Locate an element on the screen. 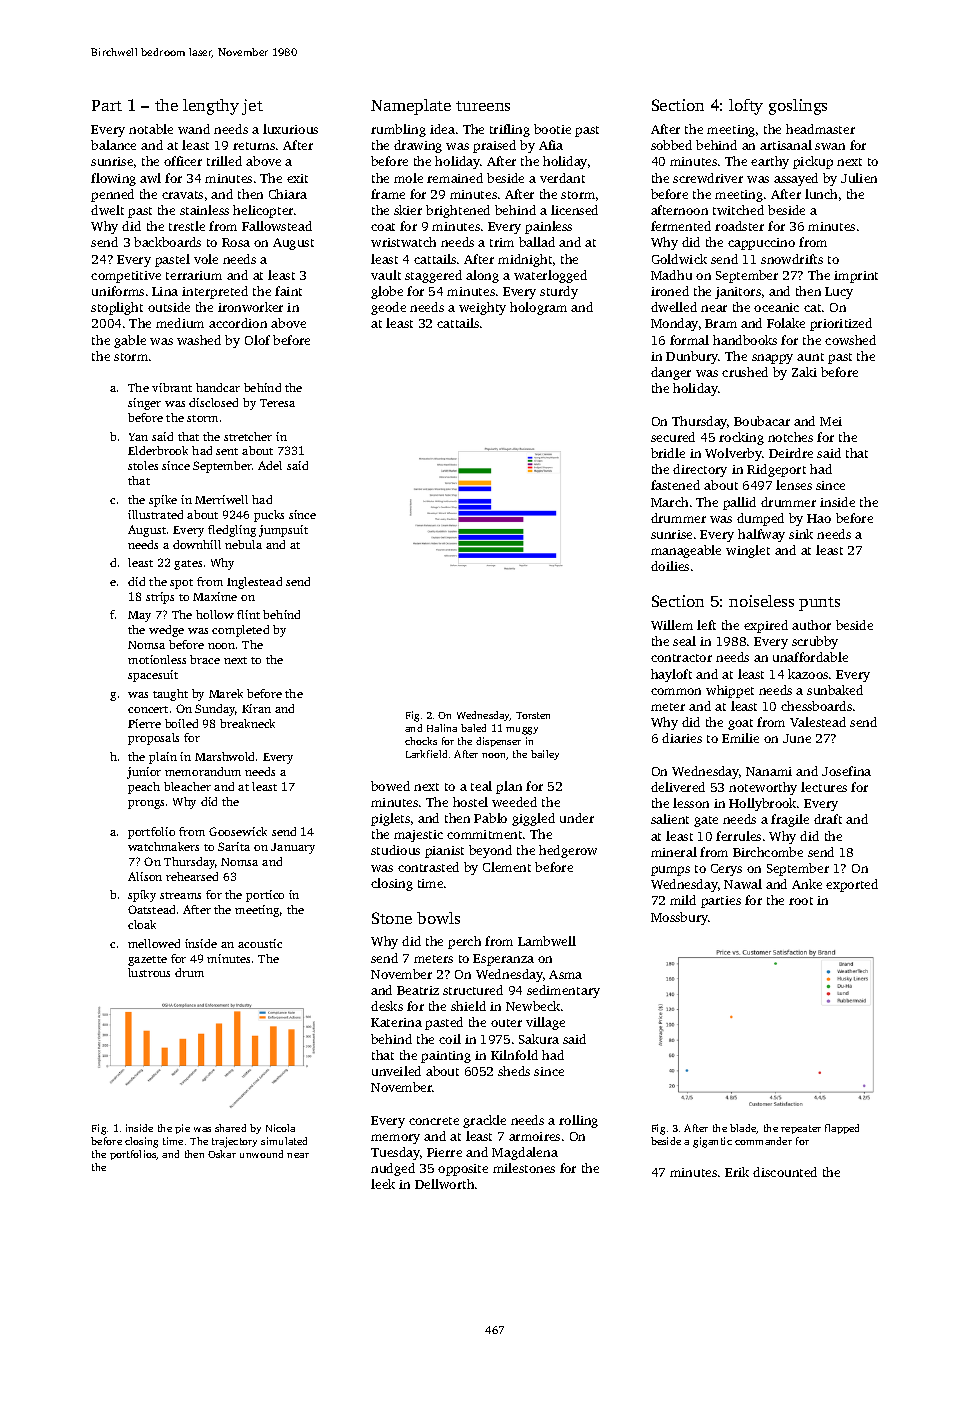 The image size is (972, 1408). bootie is located at coordinates (552, 129).
